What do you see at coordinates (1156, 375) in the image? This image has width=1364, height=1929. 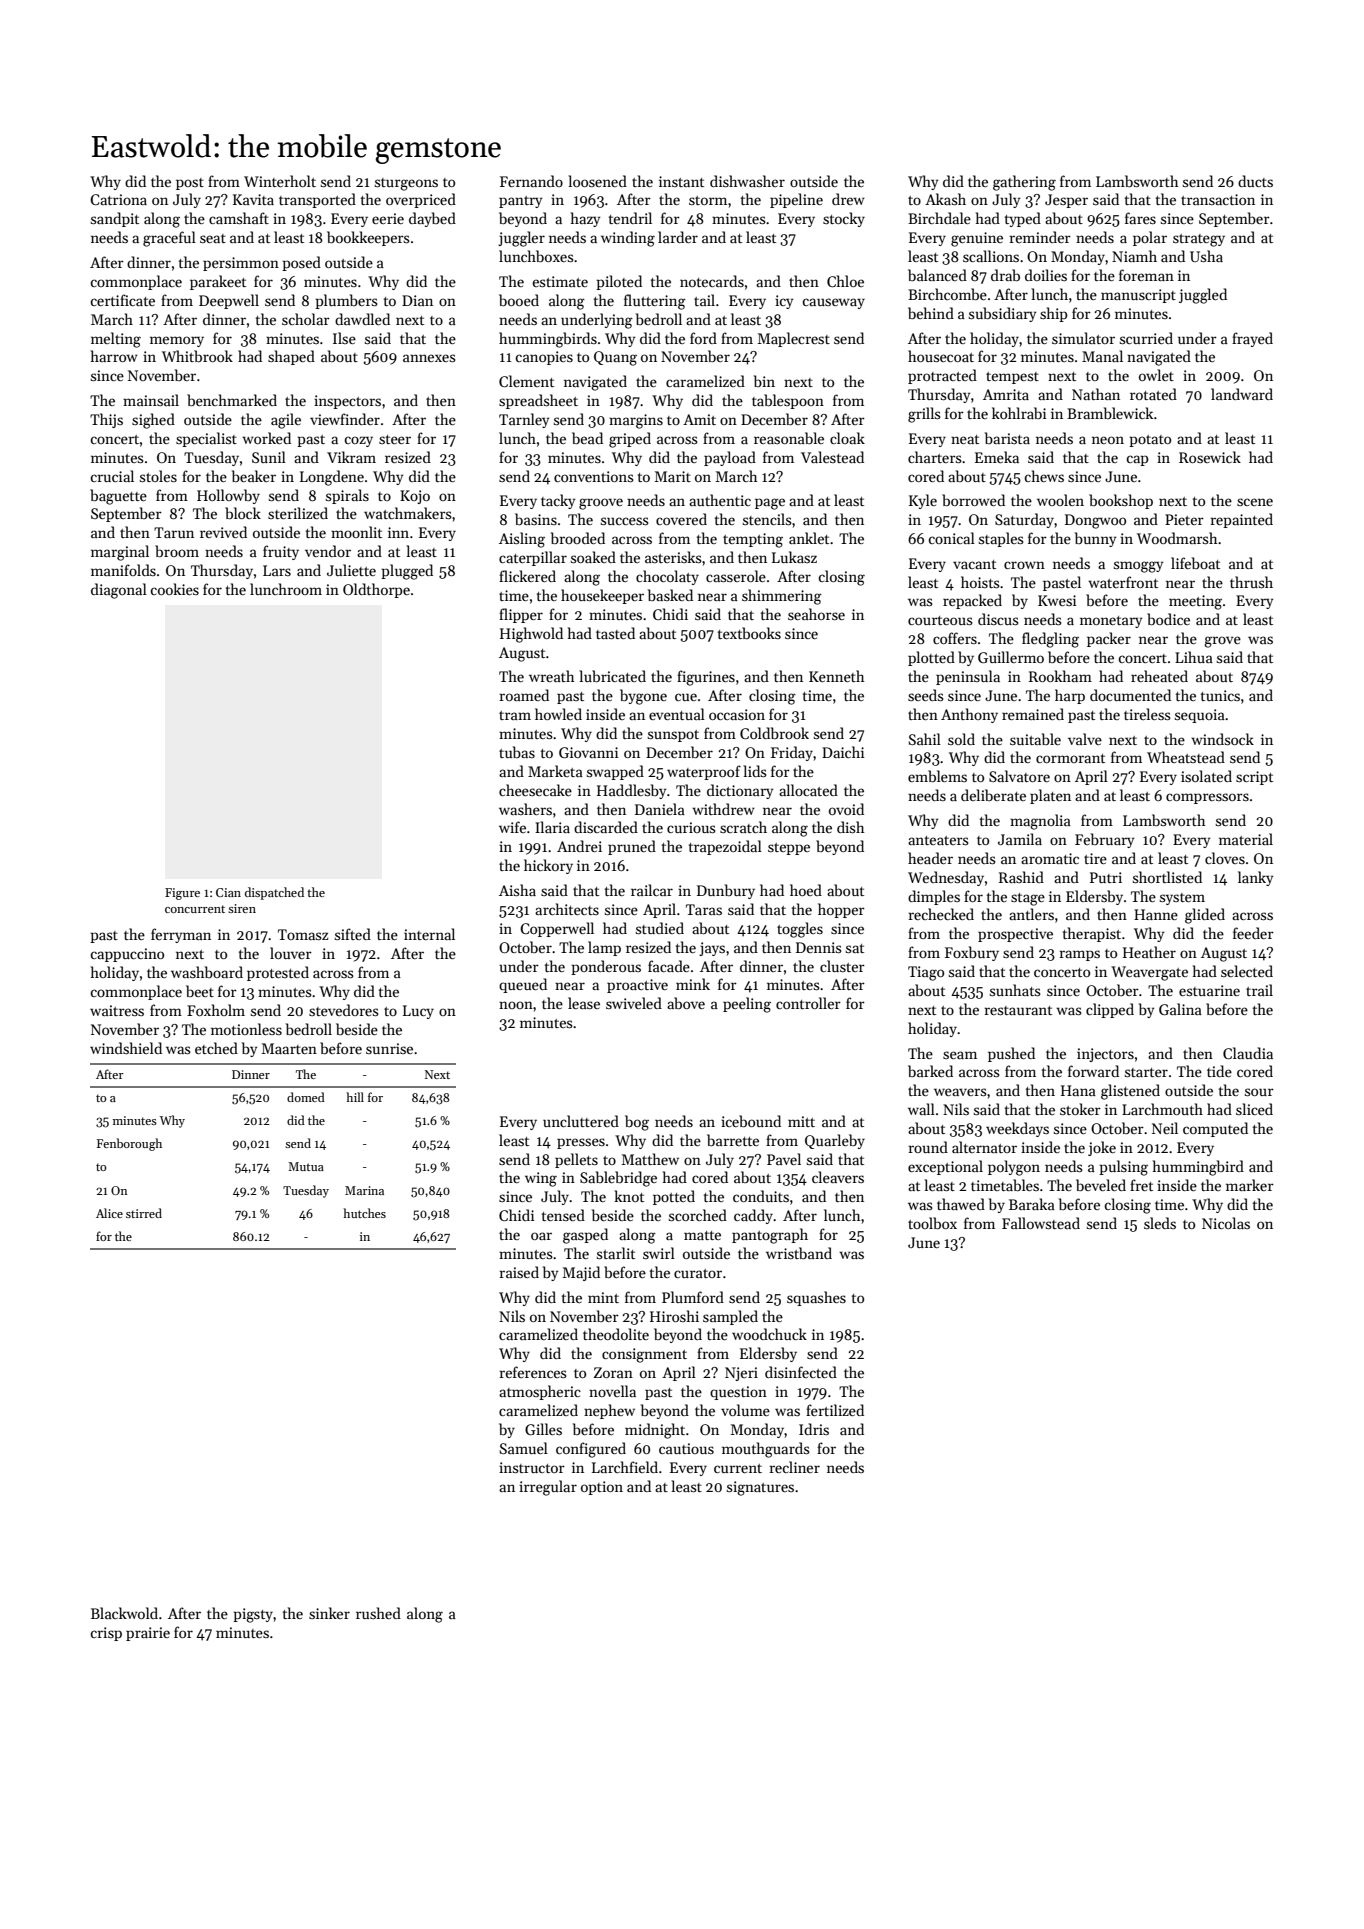 I see `owlet` at bounding box center [1156, 375].
